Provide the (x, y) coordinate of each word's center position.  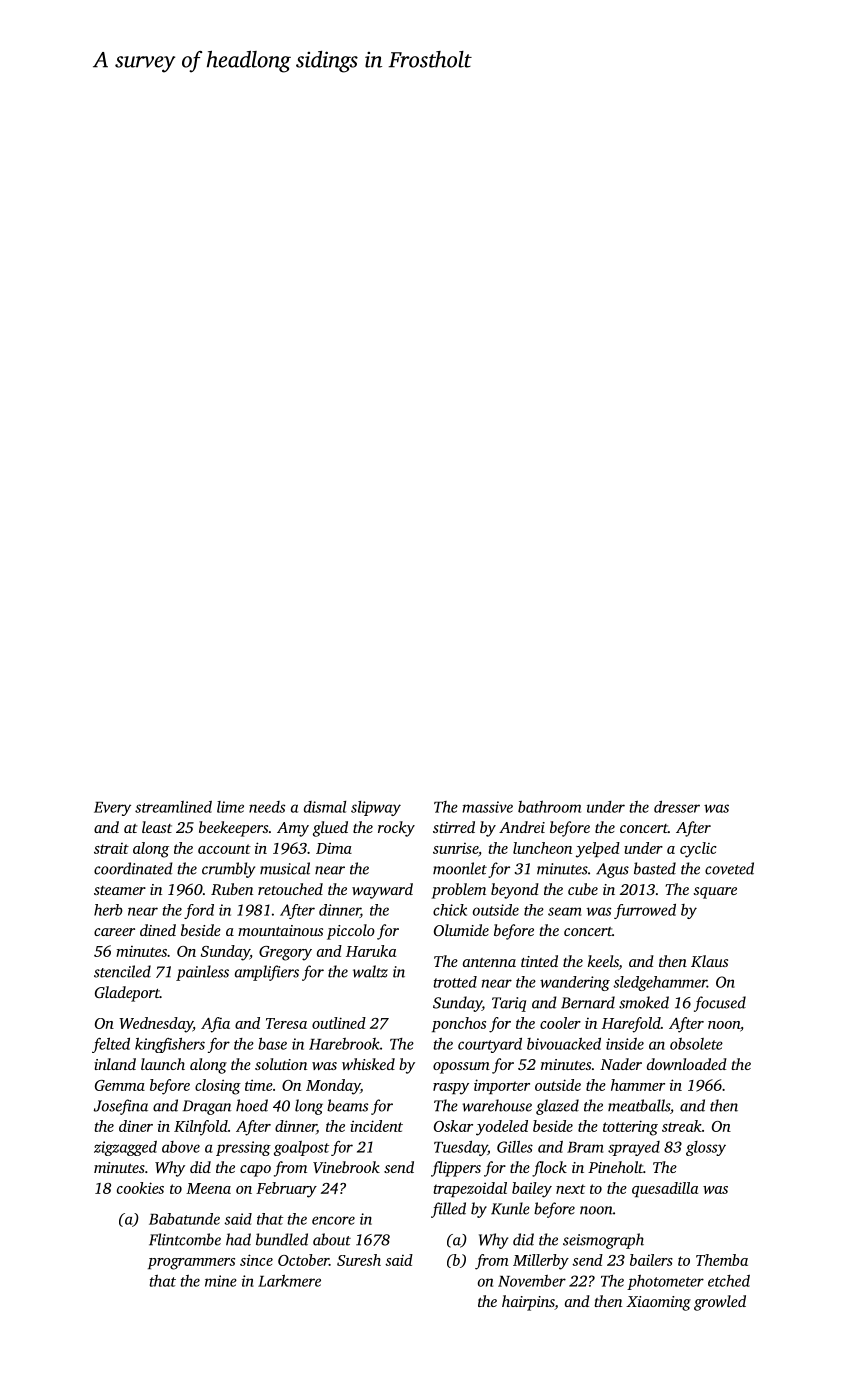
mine (221, 1281)
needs (267, 807)
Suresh (359, 1260)
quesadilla (665, 1189)
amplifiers (267, 973)
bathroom (549, 807)
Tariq (509, 1004)
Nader (621, 1064)
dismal (325, 807)
